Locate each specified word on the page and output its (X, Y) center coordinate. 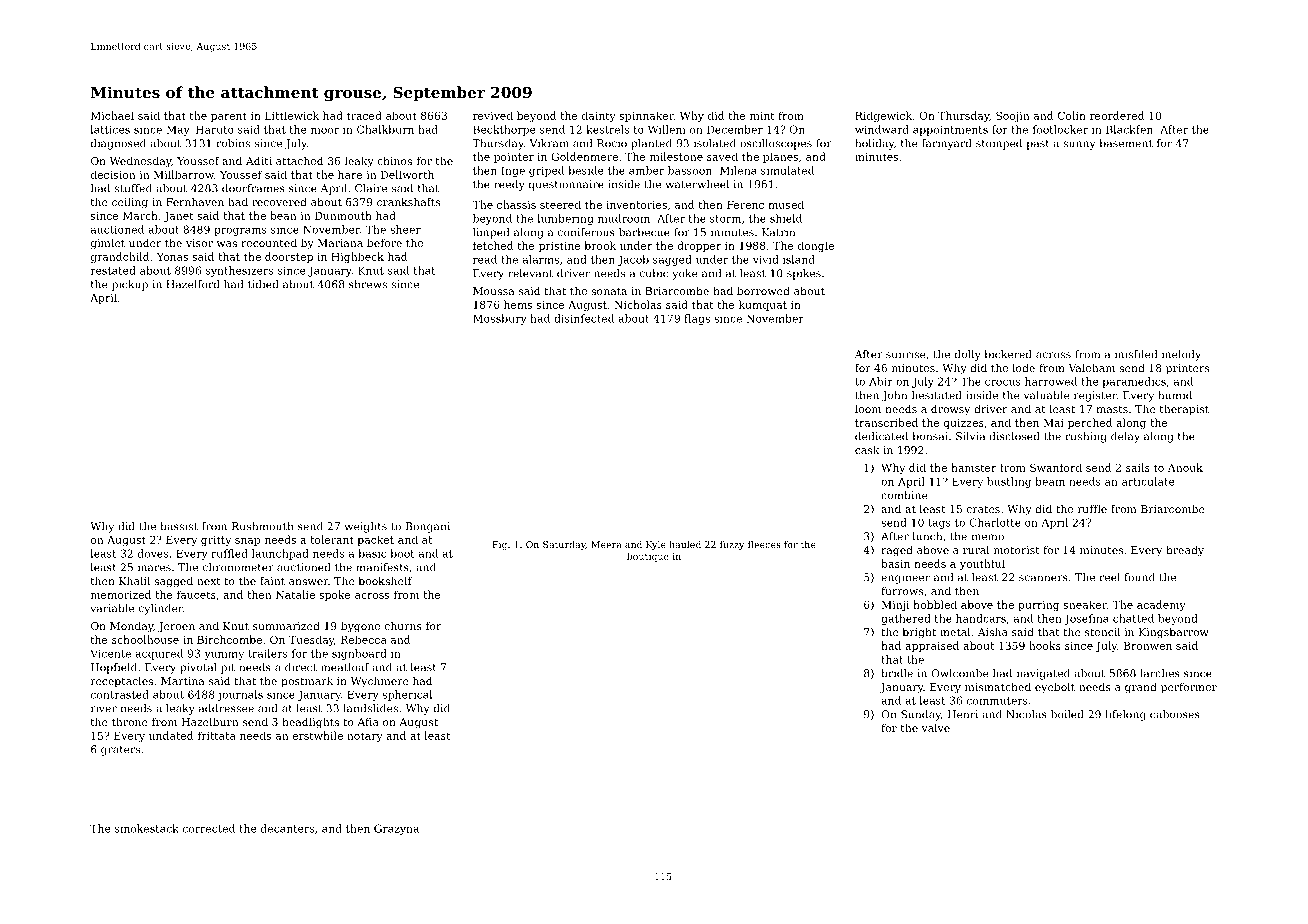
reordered (1117, 115)
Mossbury (500, 319)
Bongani (428, 527)
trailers (267, 653)
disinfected (584, 318)
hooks (1045, 645)
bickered (1008, 354)
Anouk (1185, 467)
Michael (112, 115)
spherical (407, 695)
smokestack (147, 828)
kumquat (763, 305)
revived (493, 115)
